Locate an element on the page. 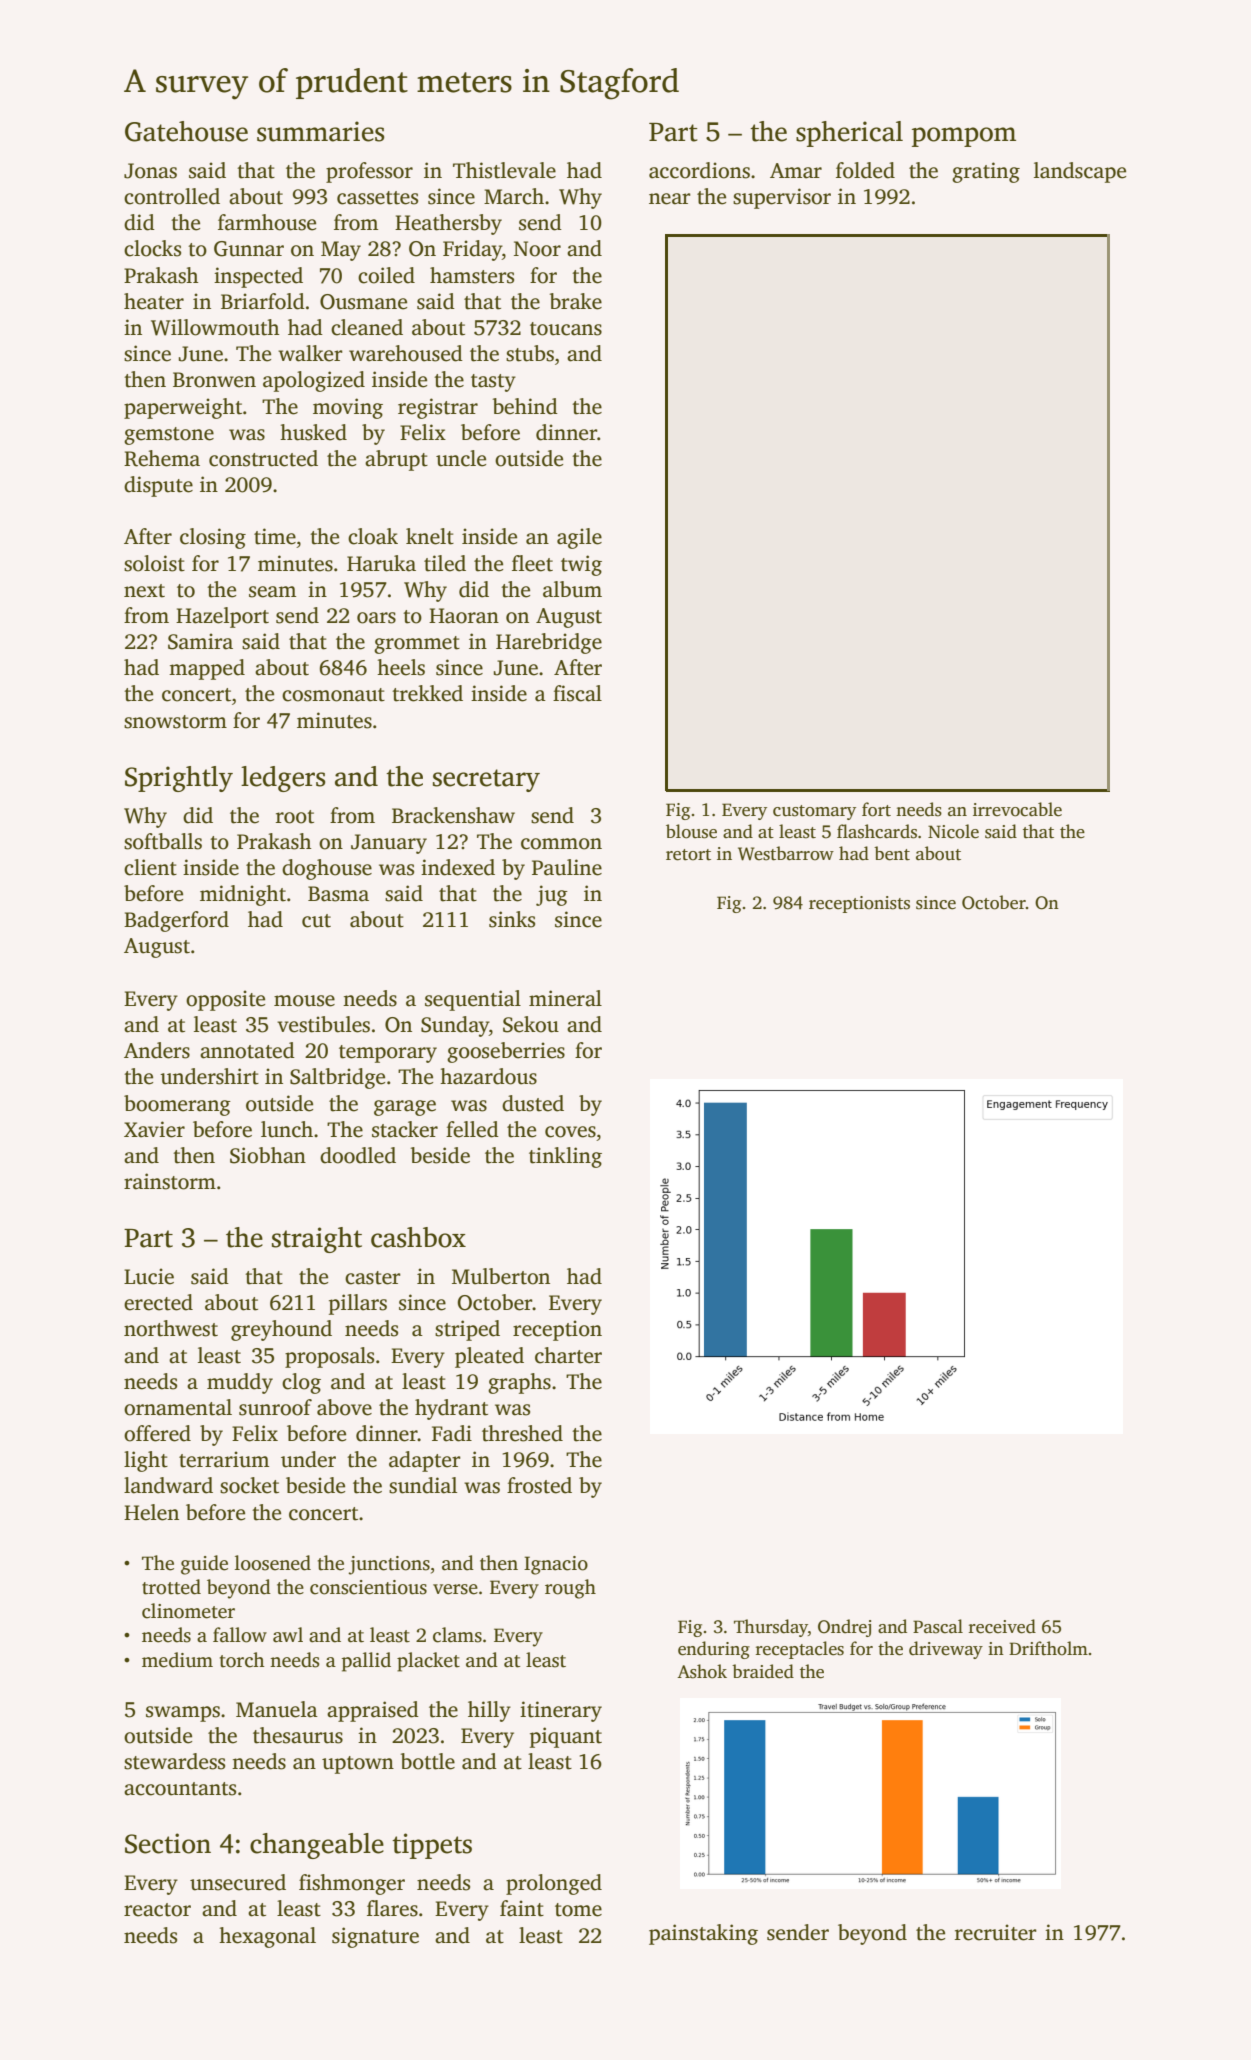 This image has width=1251, height=2060. hilly is located at coordinates (489, 1711).
